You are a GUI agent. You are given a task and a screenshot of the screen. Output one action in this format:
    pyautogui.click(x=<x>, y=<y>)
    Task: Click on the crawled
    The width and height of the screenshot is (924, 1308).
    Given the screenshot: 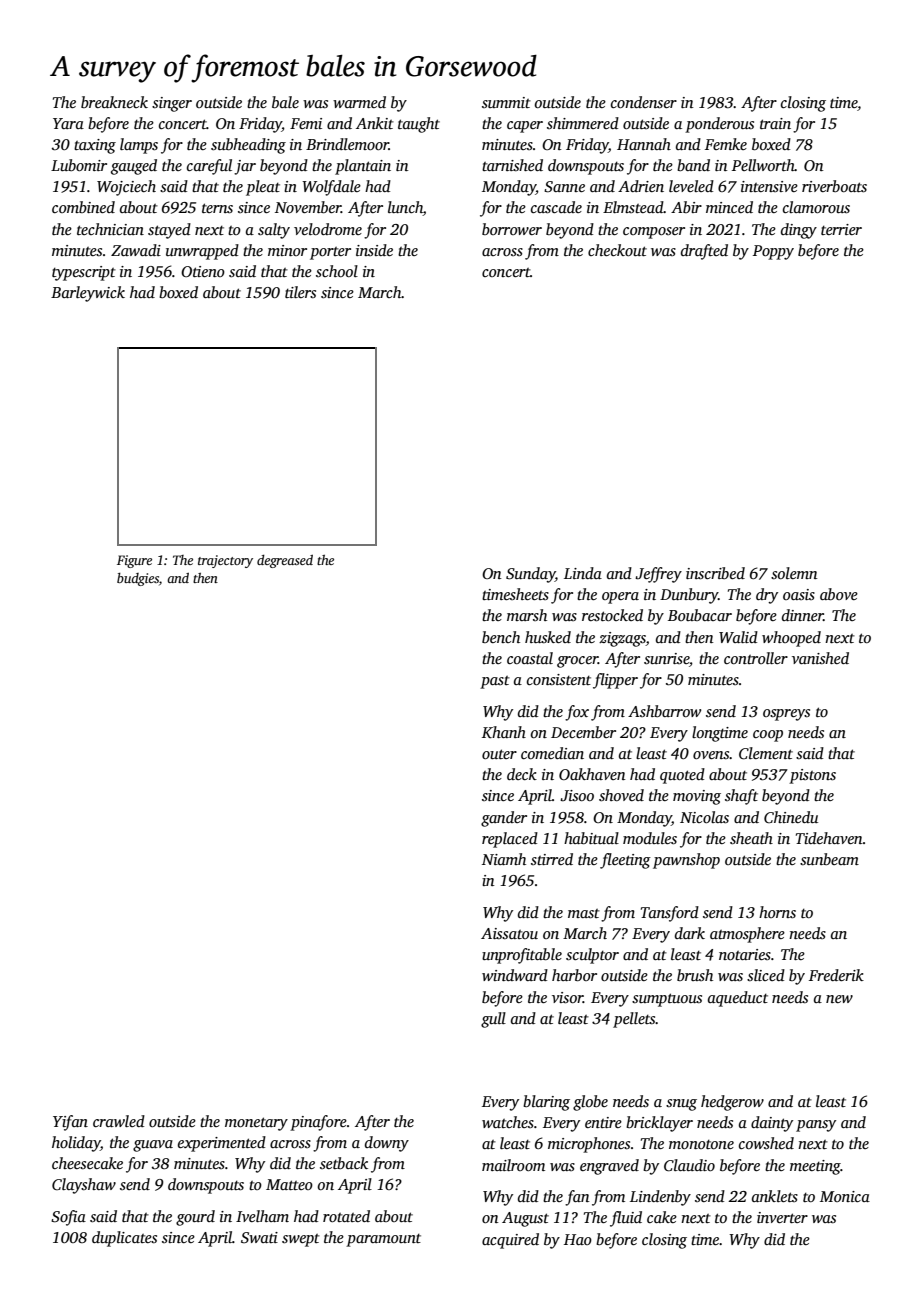 What is the action you would take?
    pyautogui.click(x=119, y=1121)
